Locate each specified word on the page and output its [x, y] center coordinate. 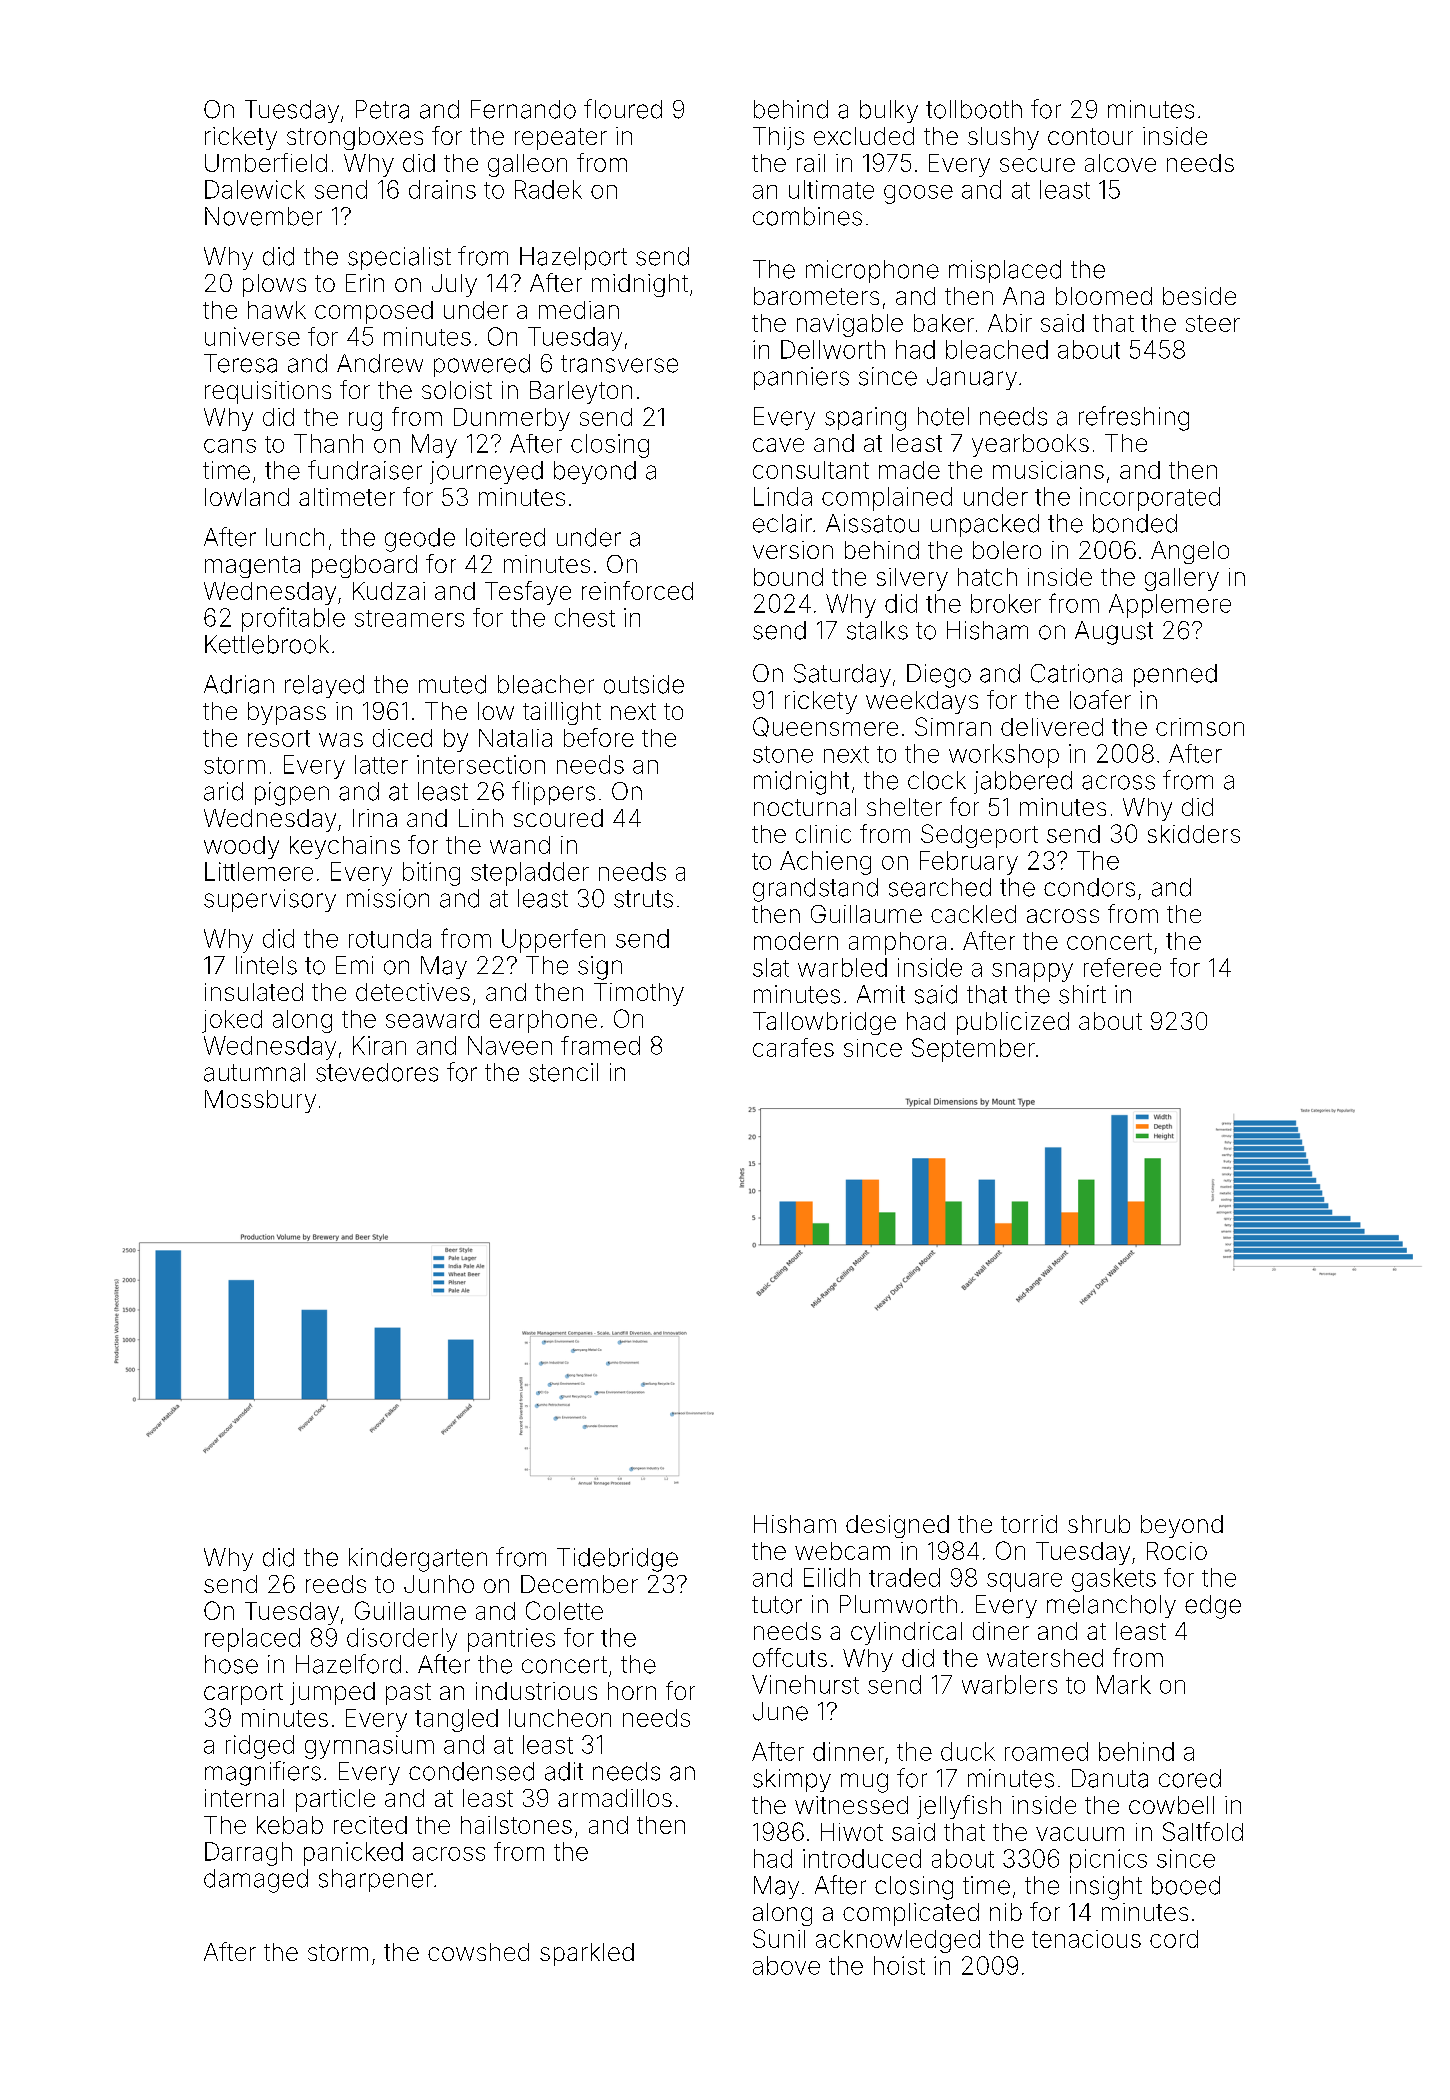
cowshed [478, 1952]
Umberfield [266, 162]
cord [1174, 1939]
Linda [783, 496]
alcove [1120, 163]
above [786, 1965]
